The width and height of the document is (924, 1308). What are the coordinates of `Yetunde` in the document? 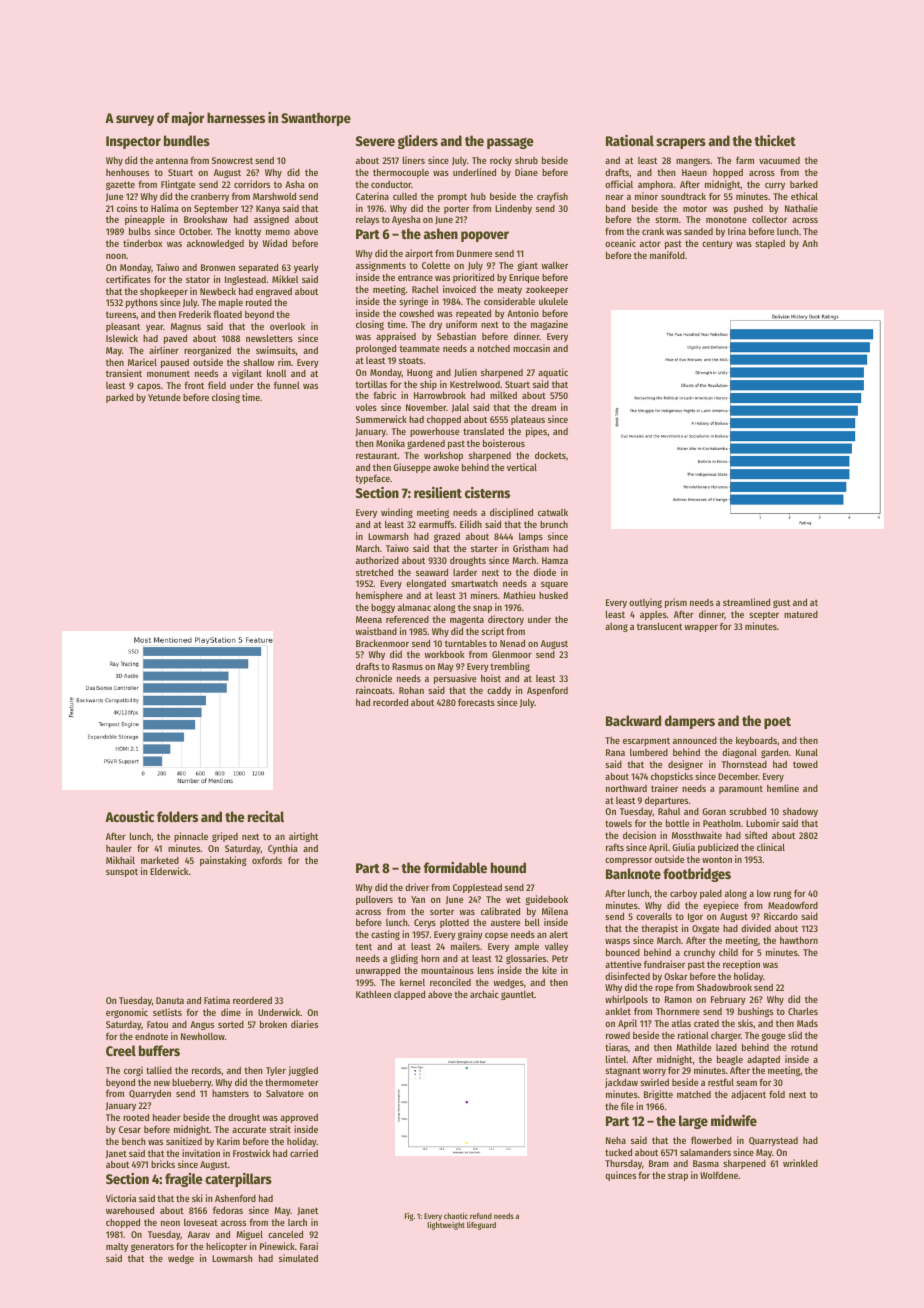 It's located at (164, 397).
